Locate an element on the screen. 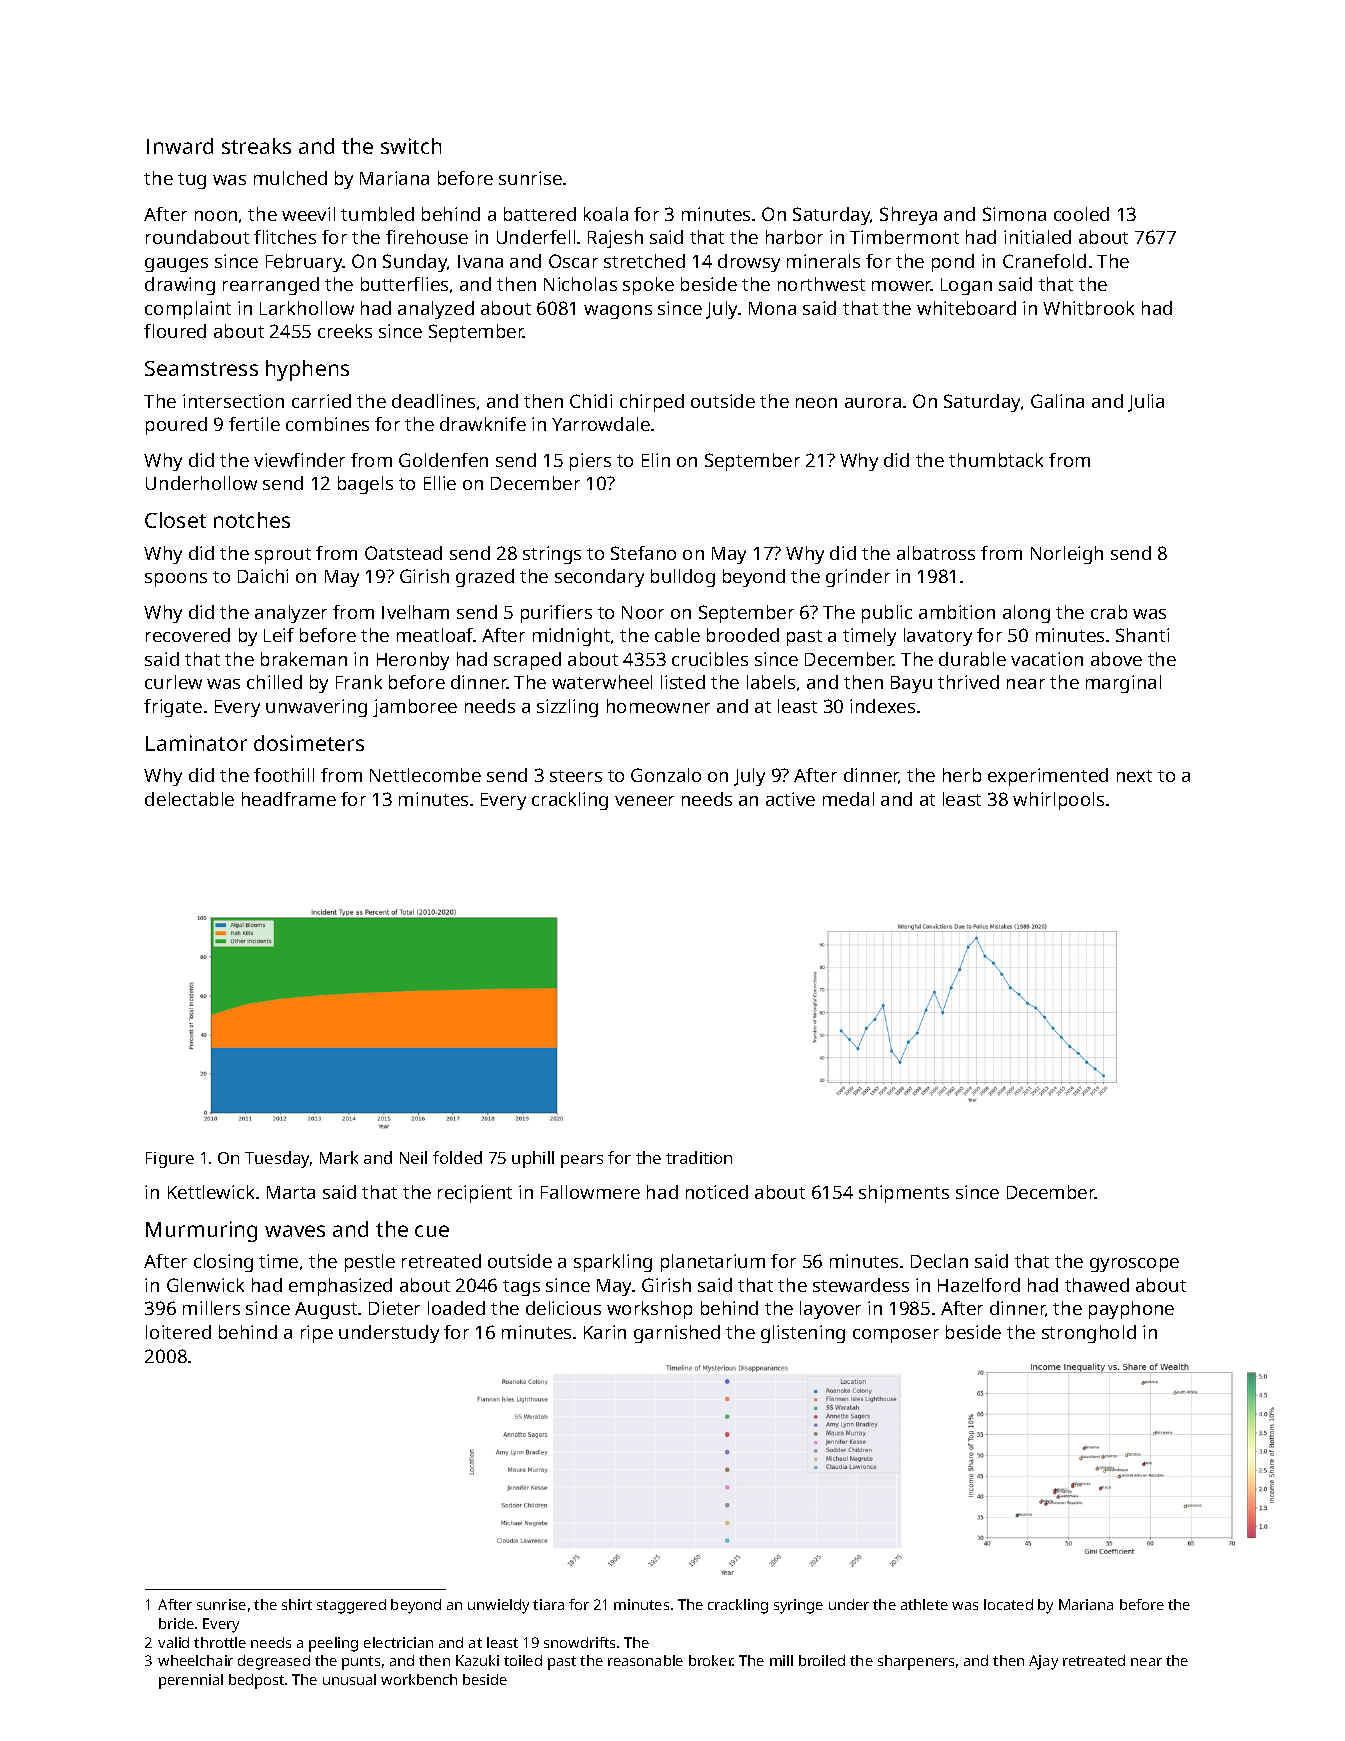  Julia is located at coordinates (1146, 403).
